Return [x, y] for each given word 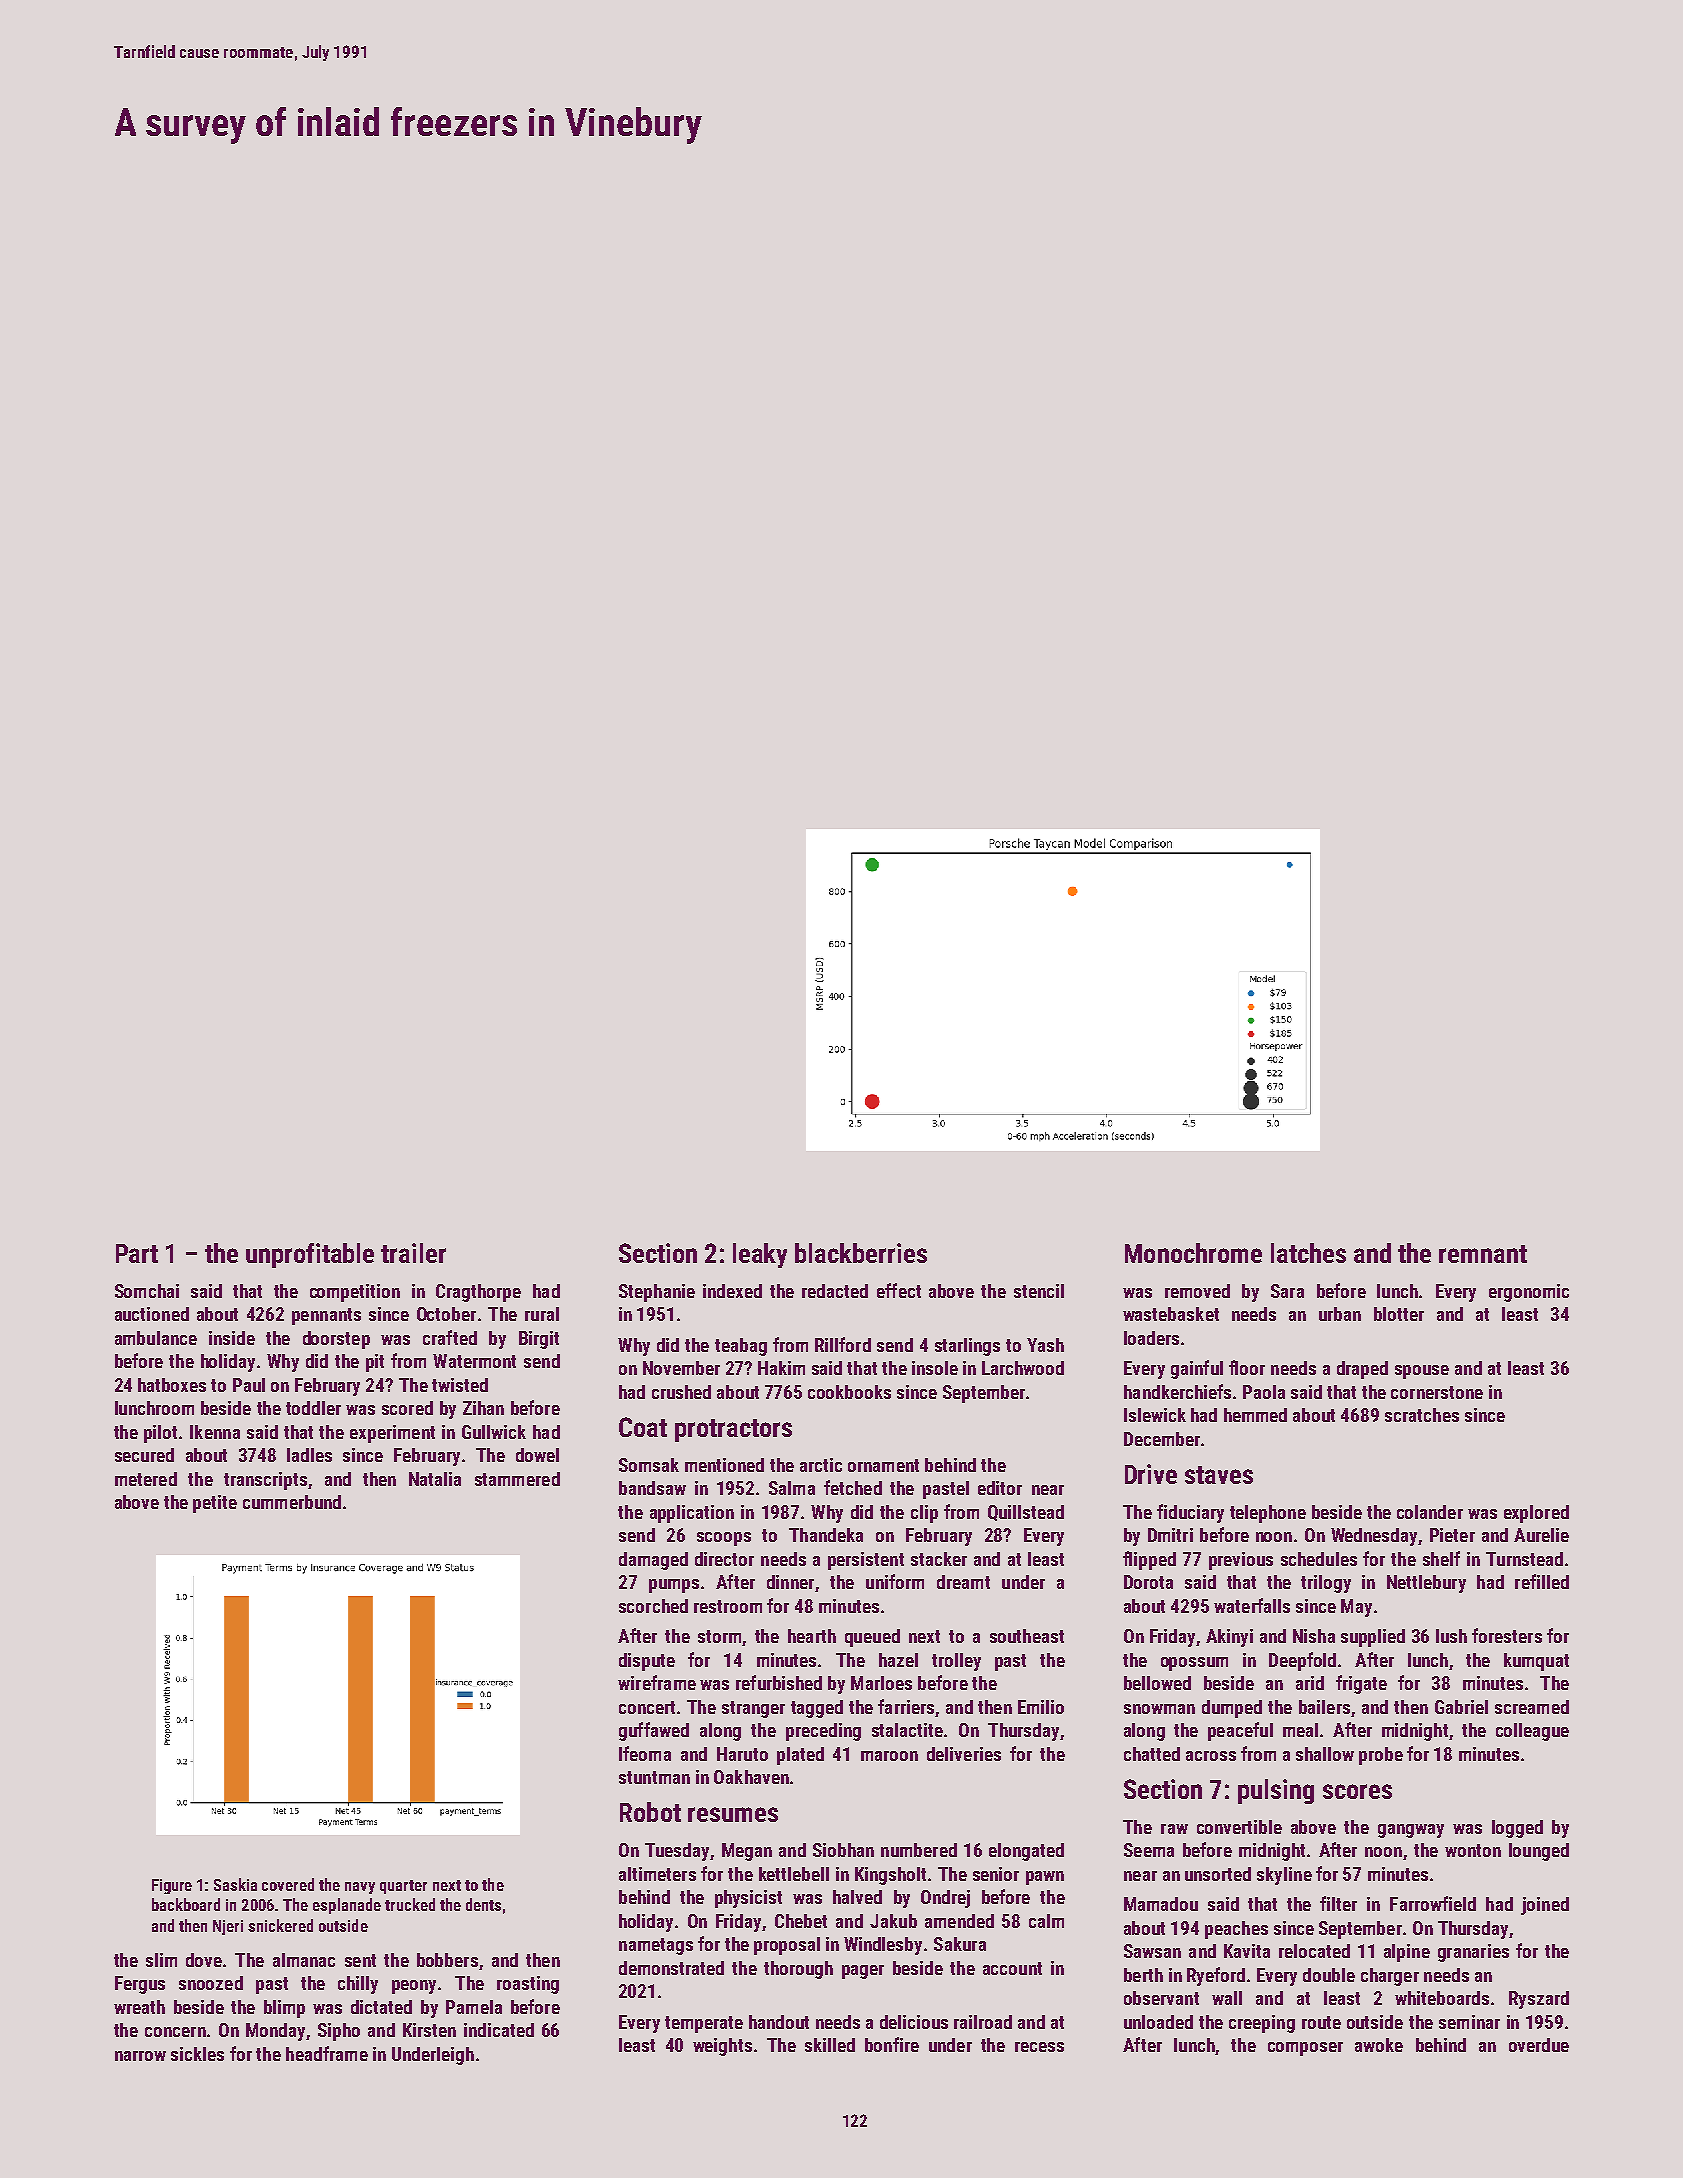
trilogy [1326, 1584]
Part [137, 1253]
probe [1381, 1756]
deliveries [964, 1754]
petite [215, 1504]
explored [1536, 1514]
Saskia [235, 1884]
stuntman [654, 1777]
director [724, 1559]
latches [1308, 1253]
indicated [499, 2030]
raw [1174, 1829]
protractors [733, 1430]
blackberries [861, 1253]
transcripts [265, 1481]
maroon [889, 1756]
